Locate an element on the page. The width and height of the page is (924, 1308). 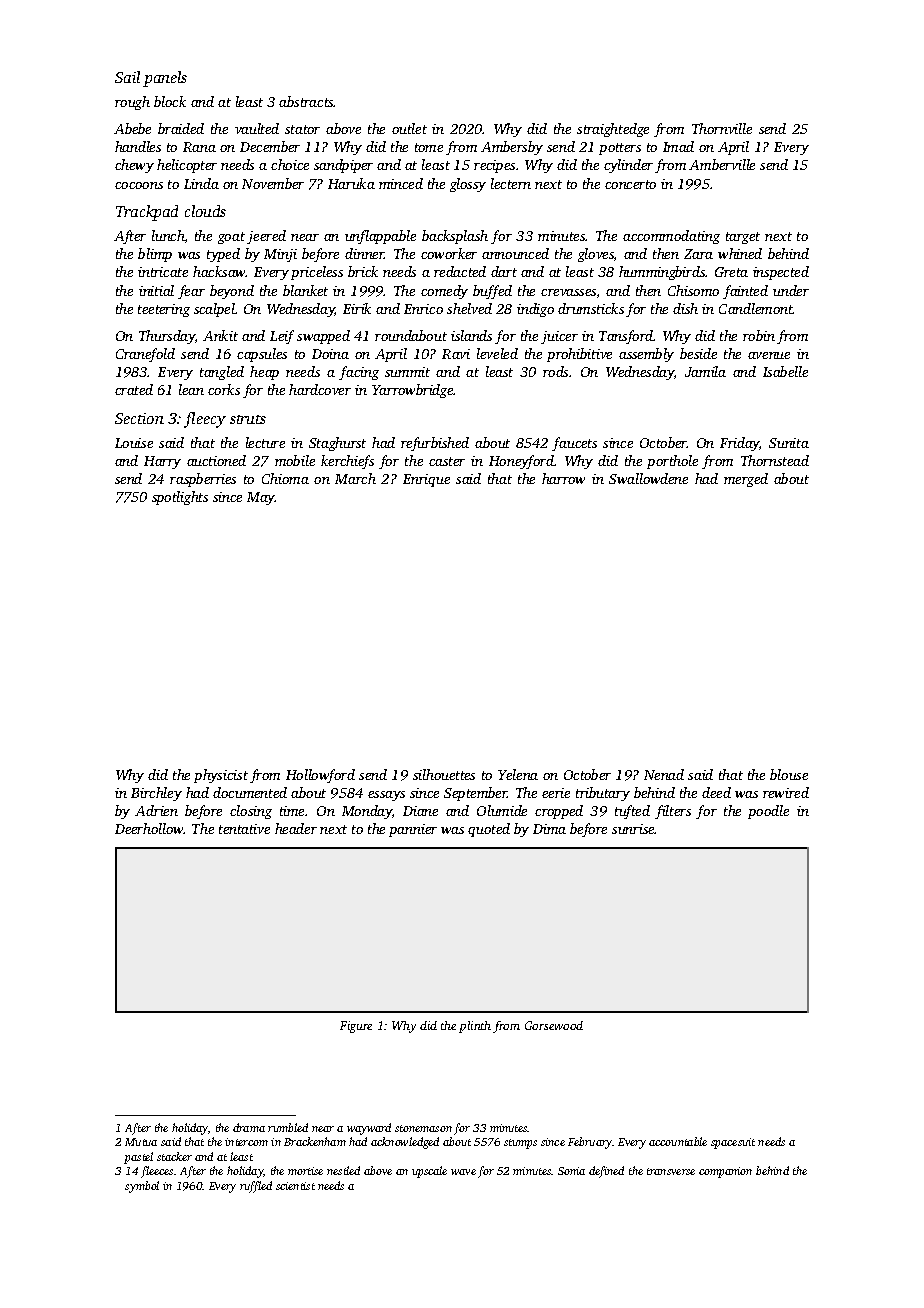
pannier is located at coordinates (413, 830).
